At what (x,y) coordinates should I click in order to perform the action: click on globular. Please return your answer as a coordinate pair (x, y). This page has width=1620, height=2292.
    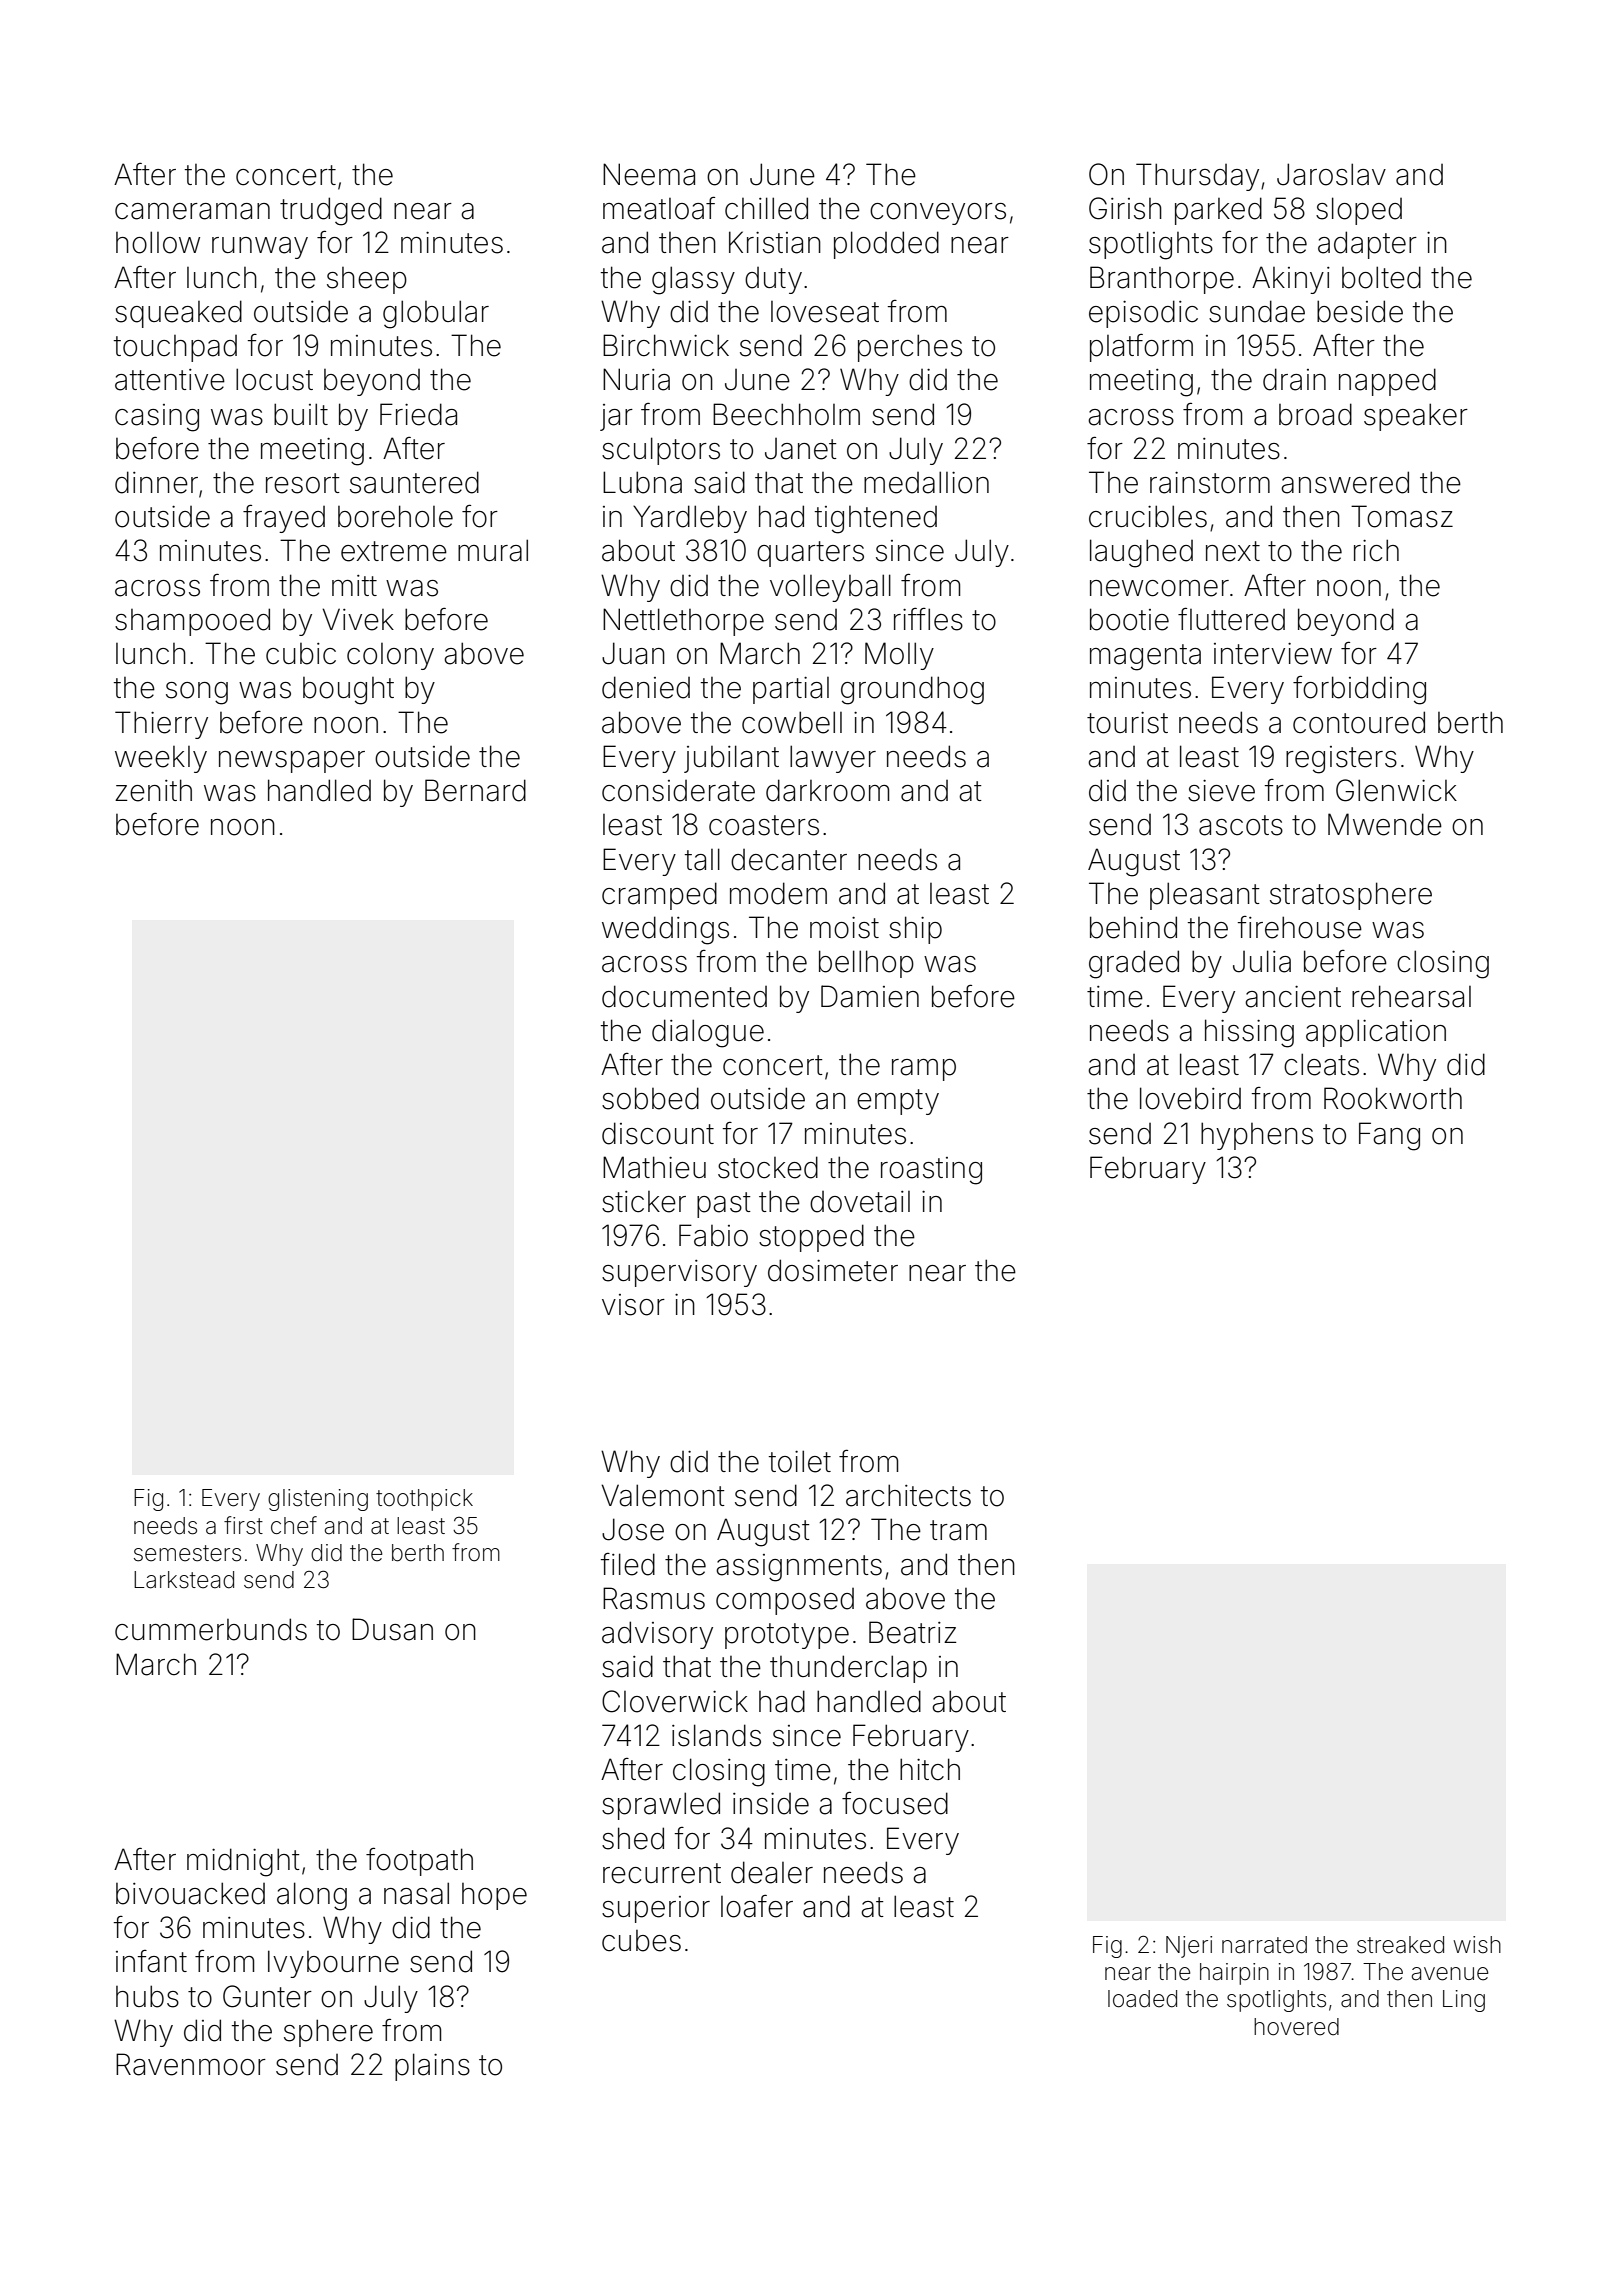
    Looking at the image, I should click on (436, 314).
